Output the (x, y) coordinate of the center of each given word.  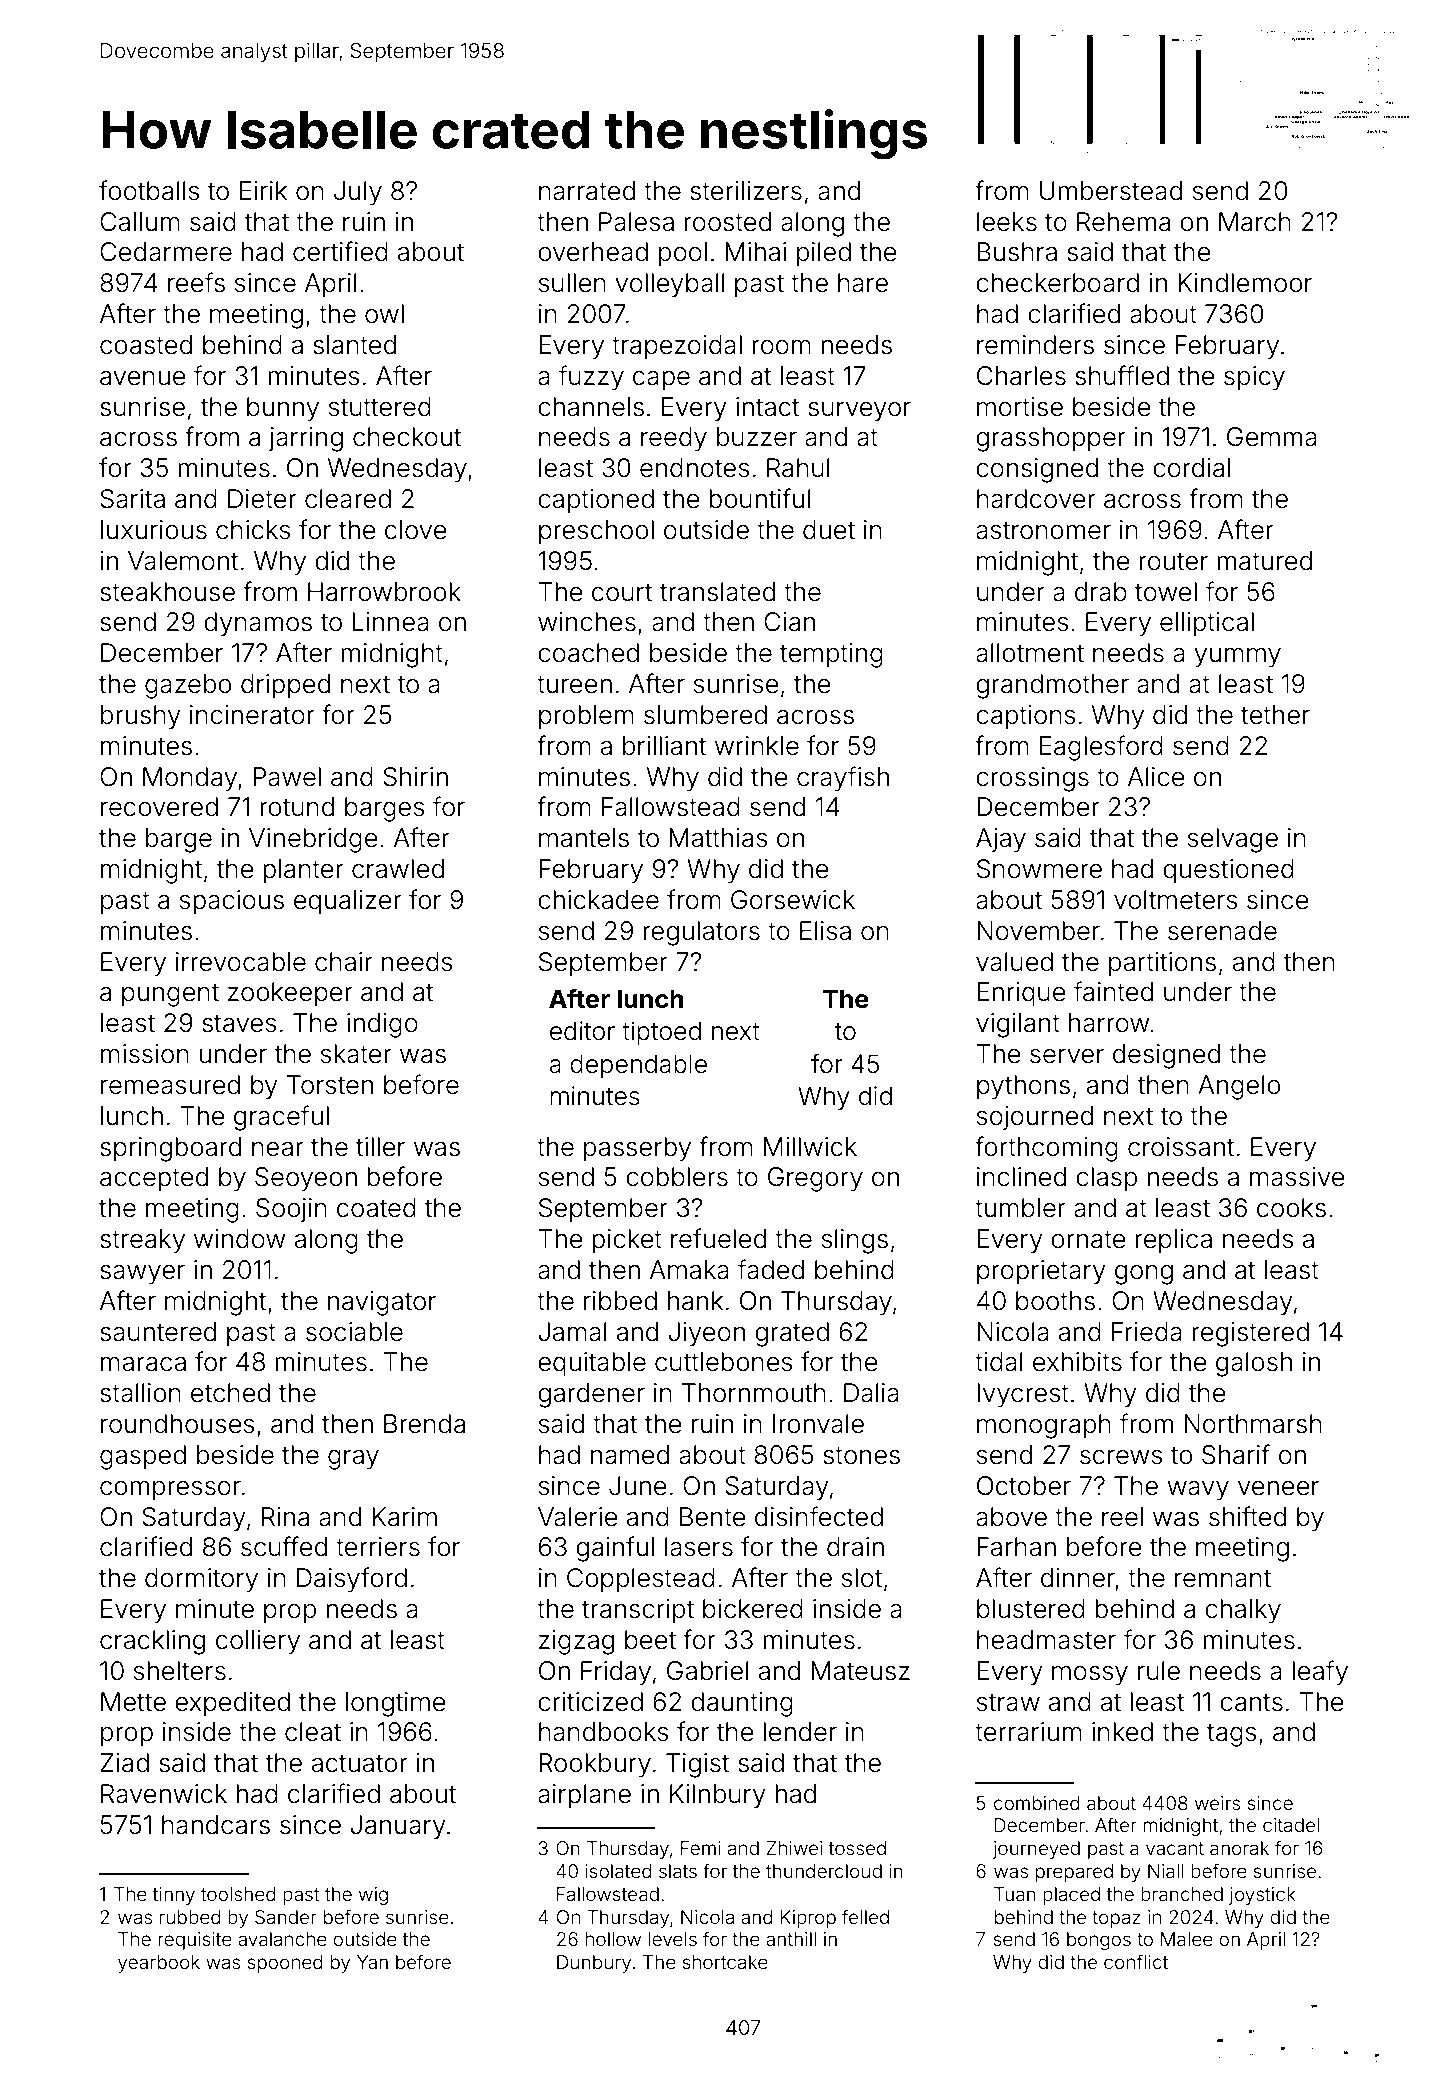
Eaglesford (1101, 748)
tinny (174, 1896)
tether (1275, 715)
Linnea (390, 622)
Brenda (424, 1424)
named (630, 1455)
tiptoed (661, 1033)
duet (829, 530)
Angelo (1239, 1087)
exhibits (1077, 1362)
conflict (1136, 1961)
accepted (154, 1179)
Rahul (798, 468)
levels (673, 1939)
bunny (283, 409)
